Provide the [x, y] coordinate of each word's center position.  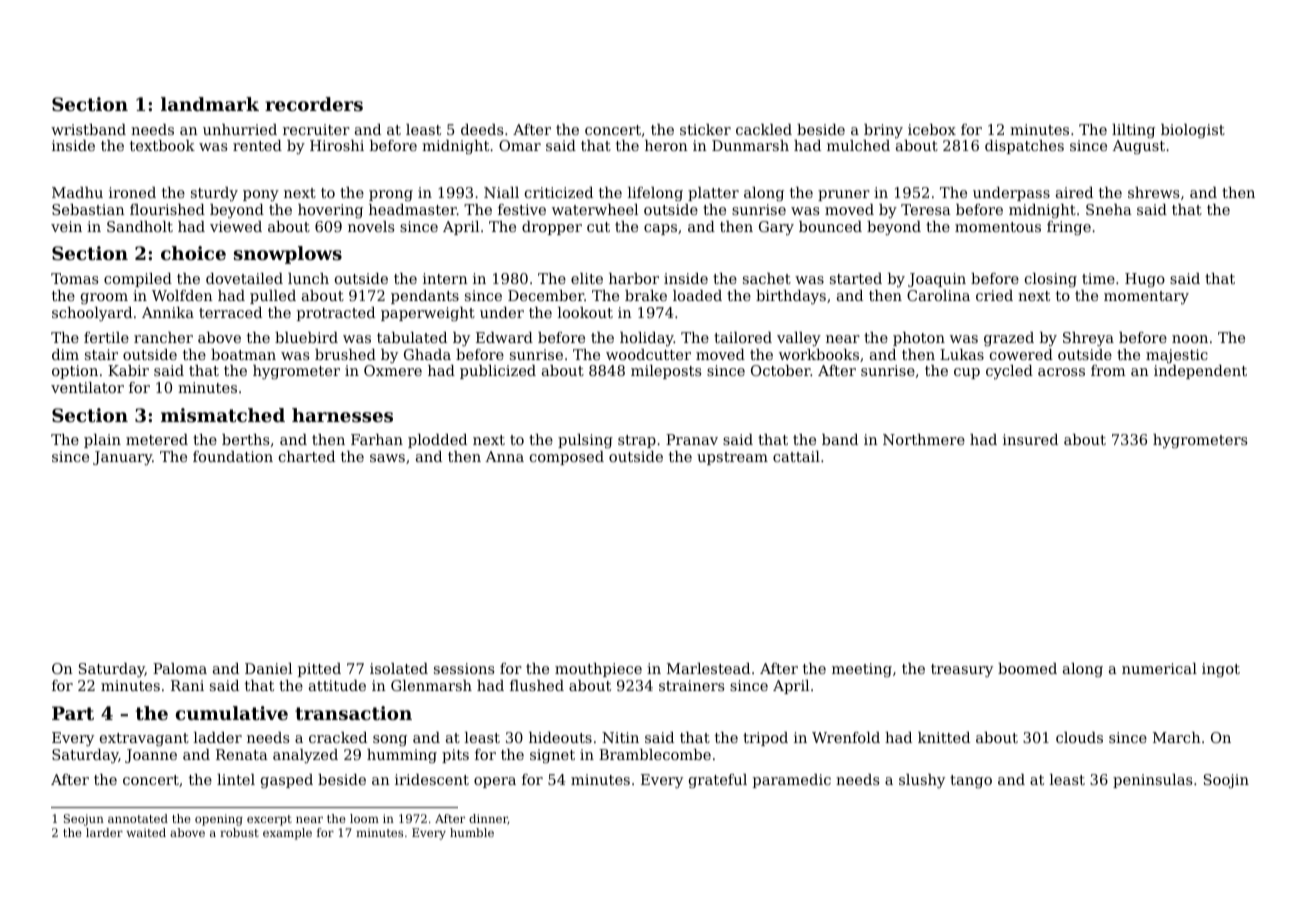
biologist [1193, 131]
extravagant [144, 739]
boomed [1027, 668]
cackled [764, 129]
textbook [162, 145]
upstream [732, 458]
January [122, 458]
